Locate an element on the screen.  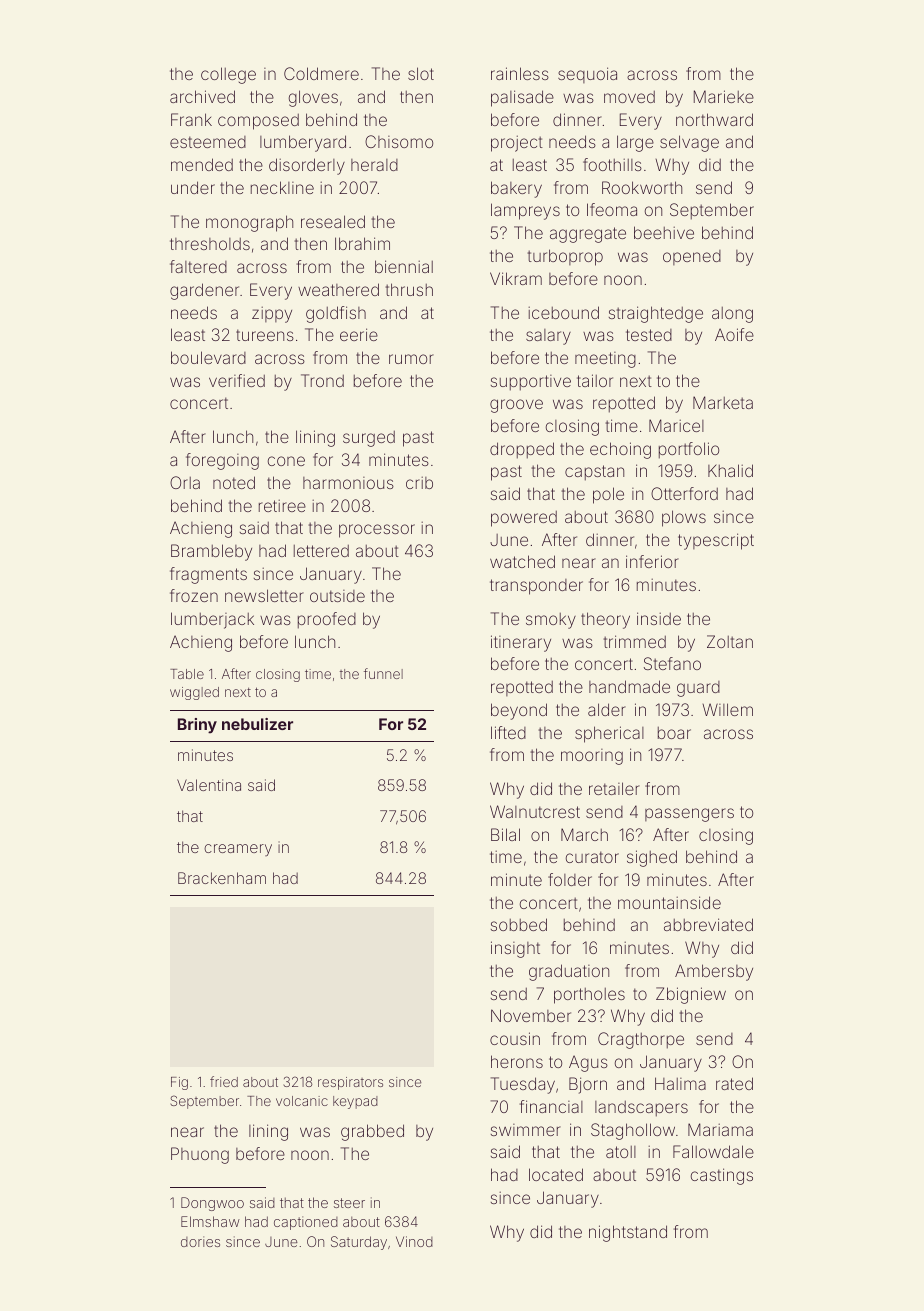
Stefano is located at coordinates (672, 663).
